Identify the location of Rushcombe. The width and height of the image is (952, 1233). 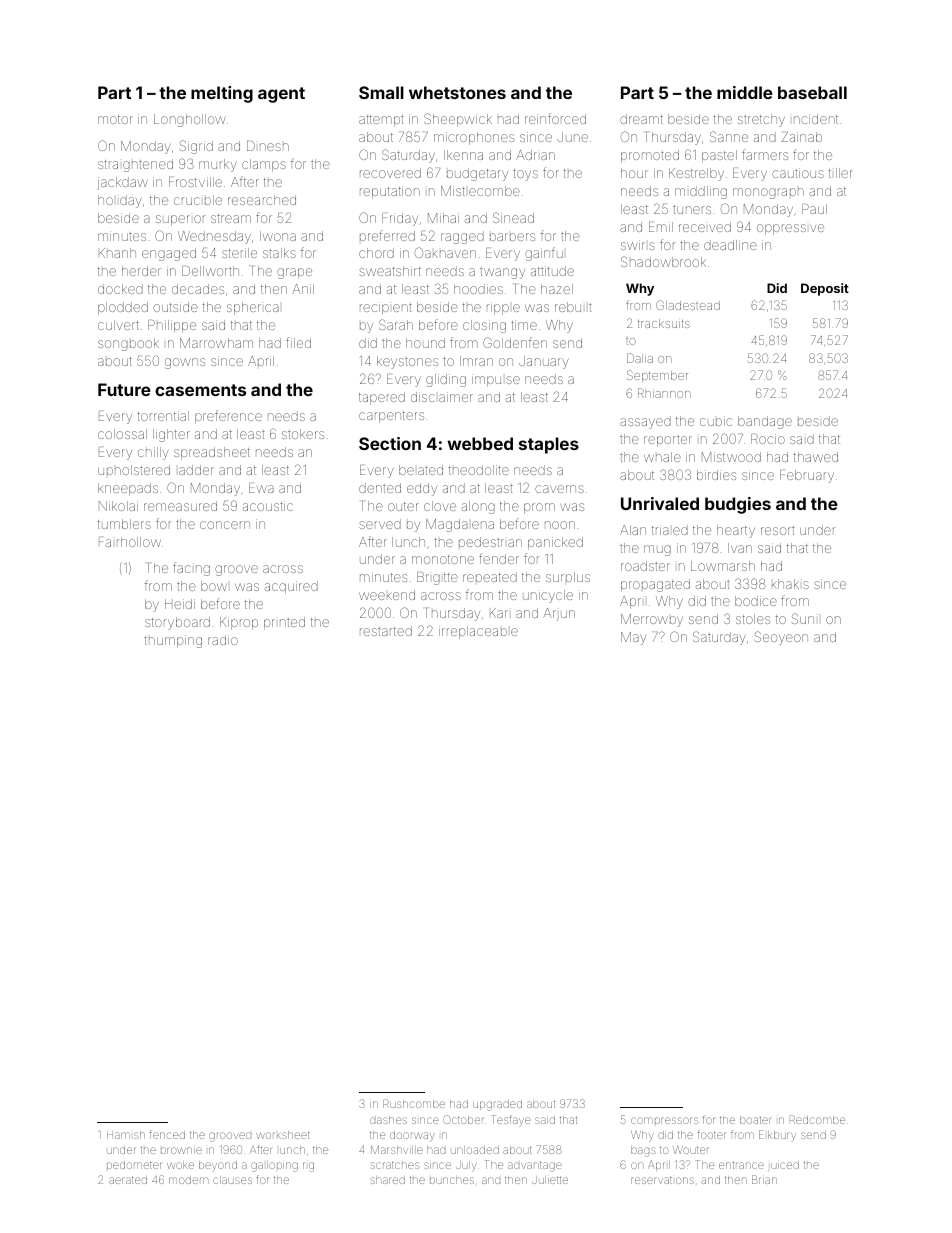
(414, 1103).
